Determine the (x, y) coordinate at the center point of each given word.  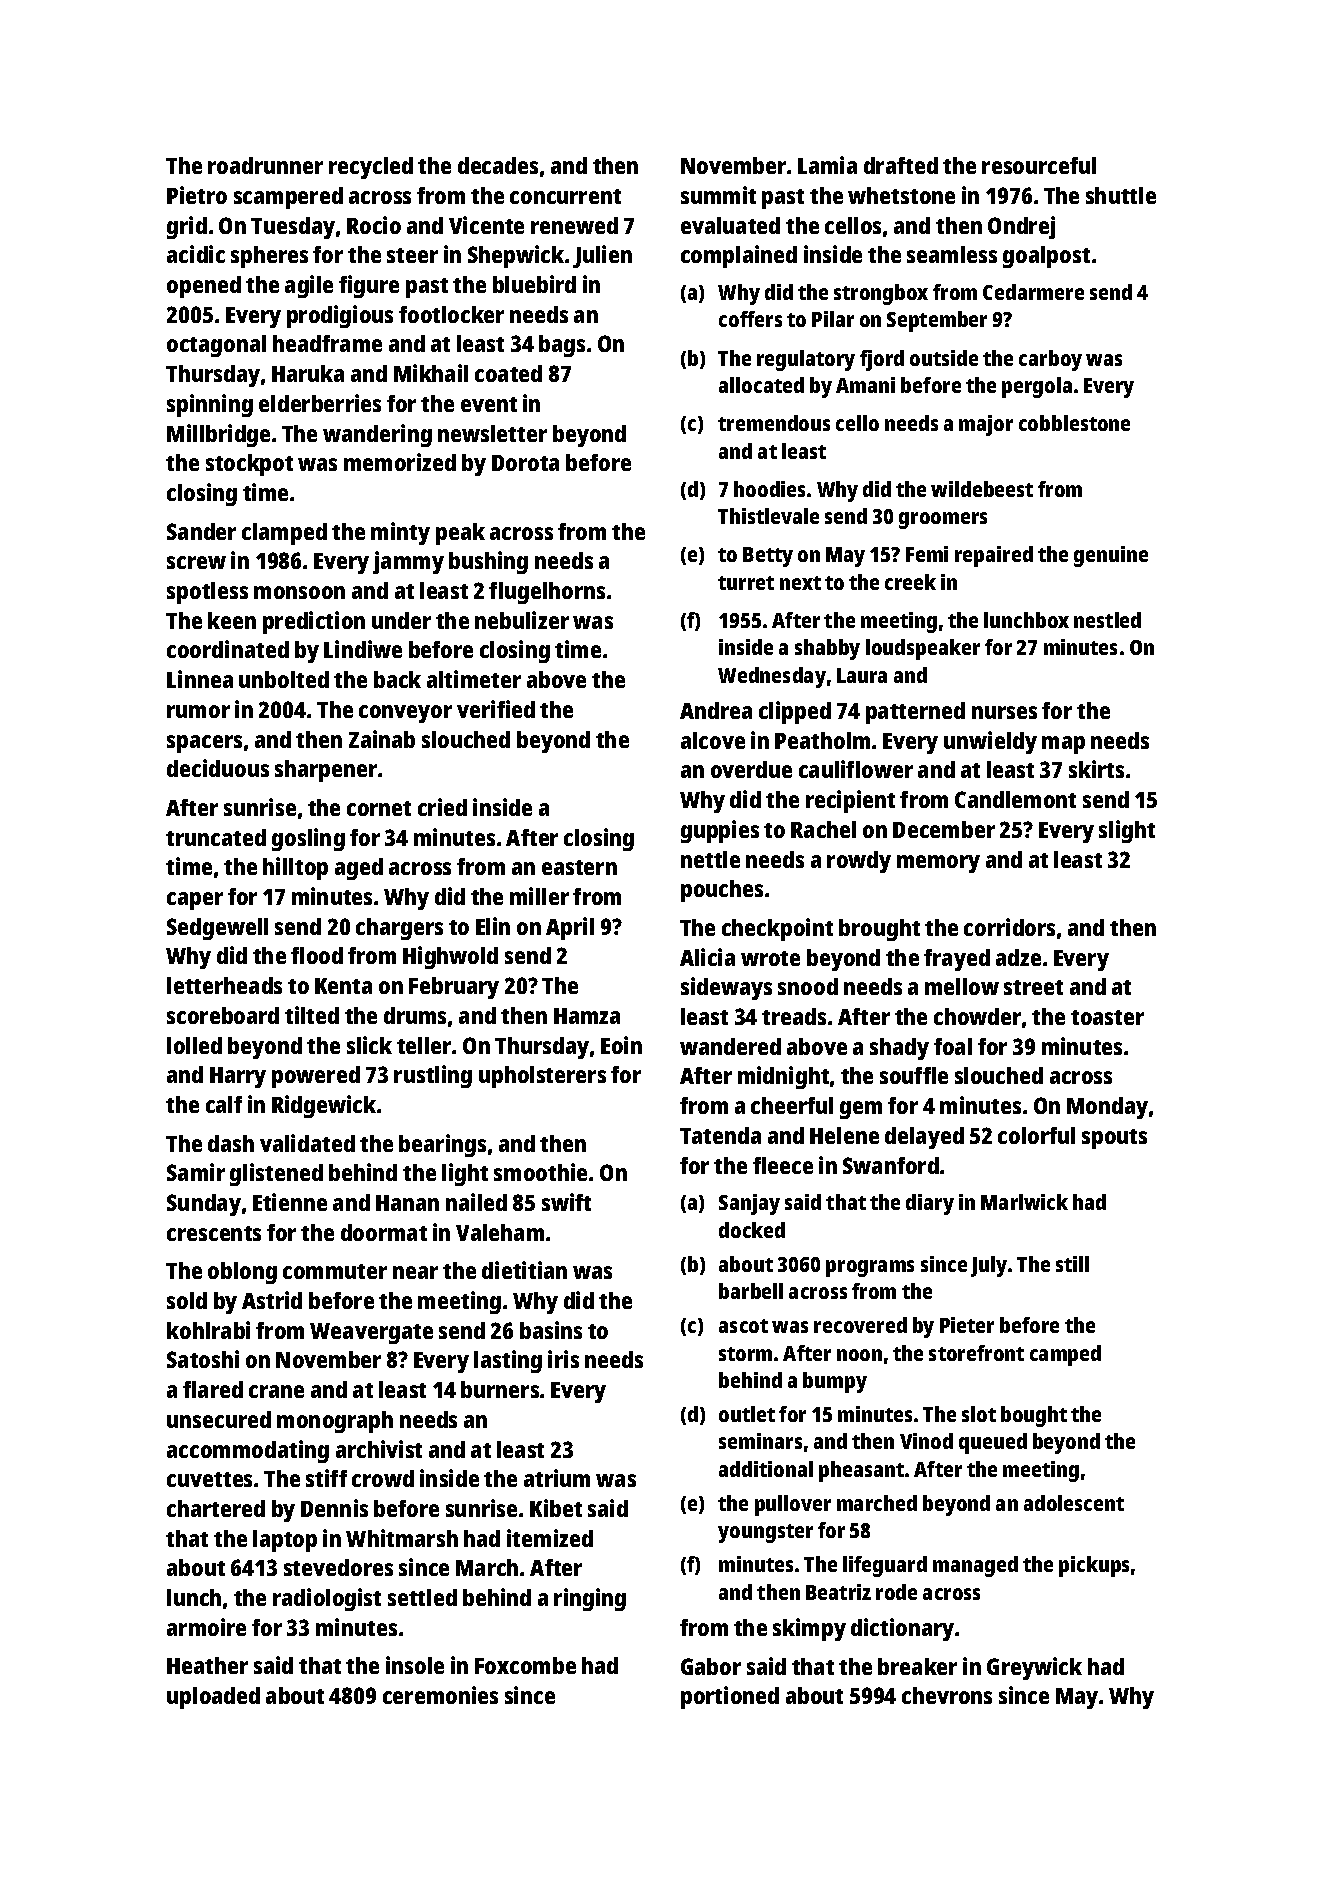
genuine (1111, 556)
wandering (377, 435)
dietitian (524, 1270)
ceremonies (440, 1695)
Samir (196, 1172)
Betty (768, 557)
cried (442, 807)
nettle (710, 859)
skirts (1096, 769)
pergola (1037, 387)
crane (276, 1391)
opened (204, 287)
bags (562, 346)
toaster (1107, 1017)
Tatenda (720, 1135)
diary (930, 1204)
